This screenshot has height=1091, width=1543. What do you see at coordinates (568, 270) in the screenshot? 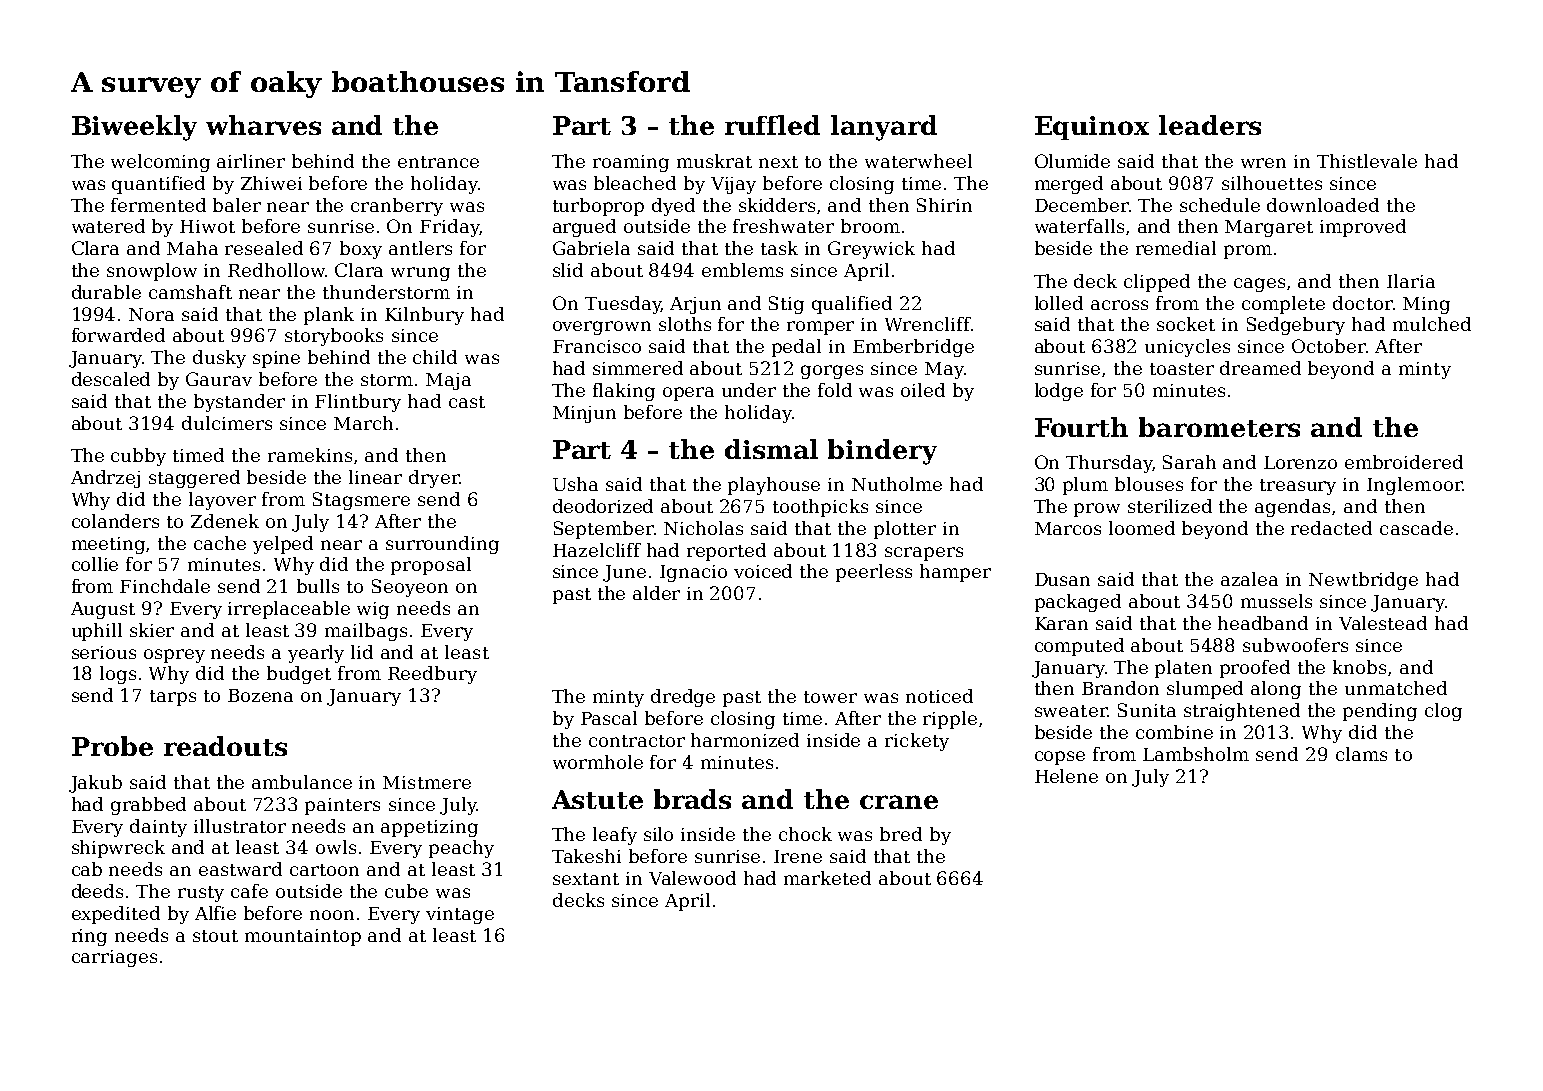
I see `slid` at bounding box center [568, 270].
